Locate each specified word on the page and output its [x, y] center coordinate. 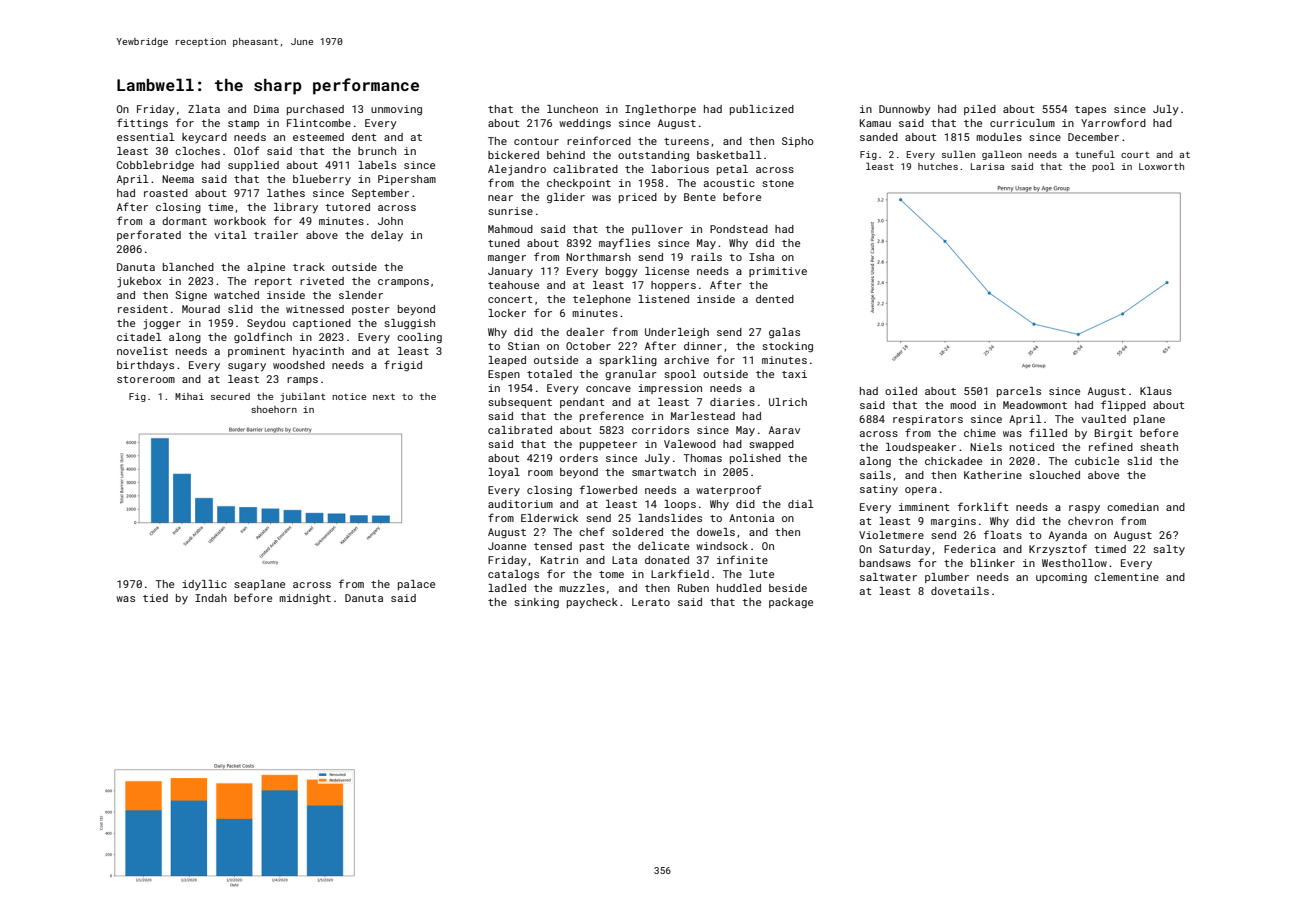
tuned [504, 243]
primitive [778, 272]
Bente [700, 197]
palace [416, 585]
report [273, 282]
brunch [377, 151]
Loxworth [1161, 166]
